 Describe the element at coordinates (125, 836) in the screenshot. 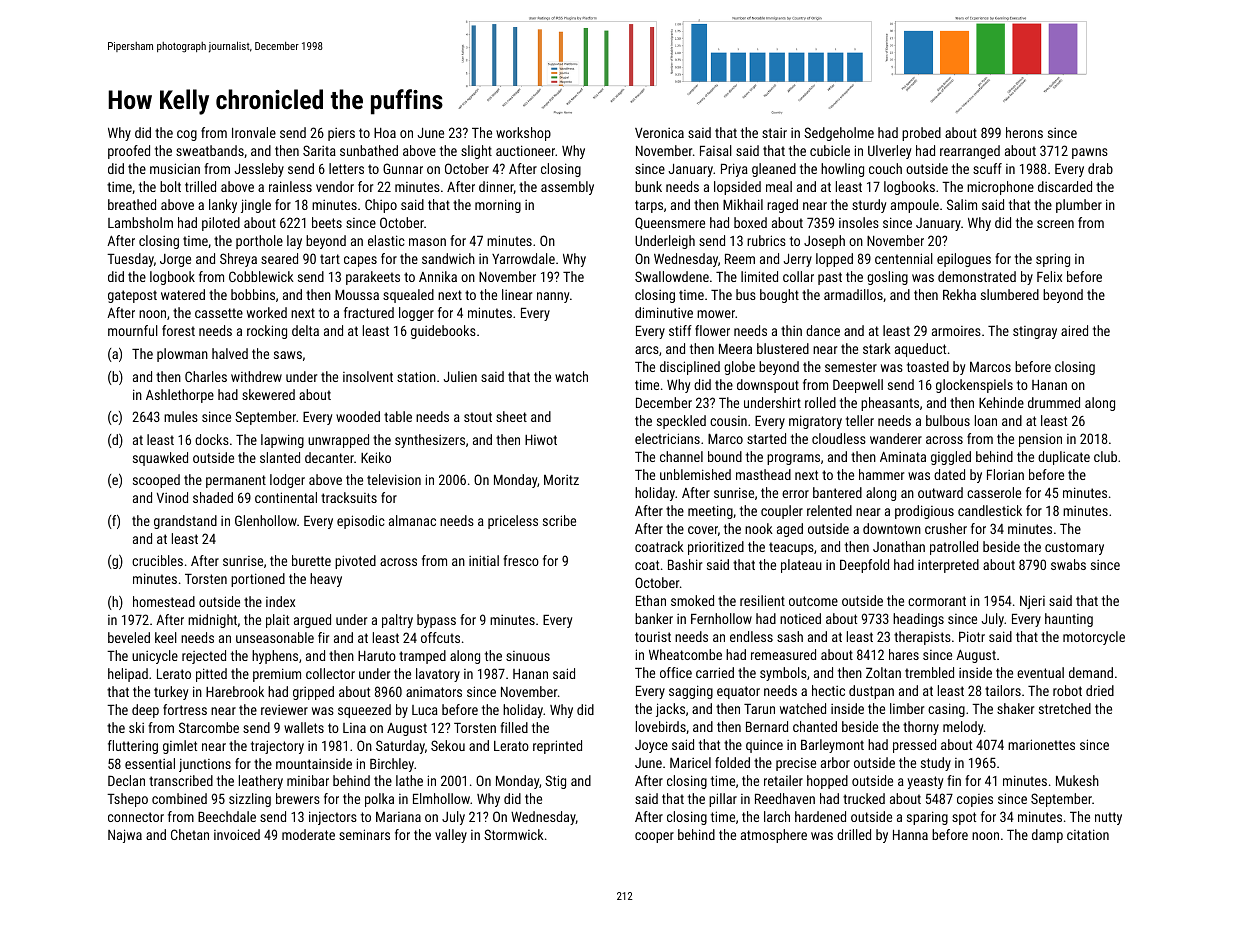

I see `Najwa` at that location.
